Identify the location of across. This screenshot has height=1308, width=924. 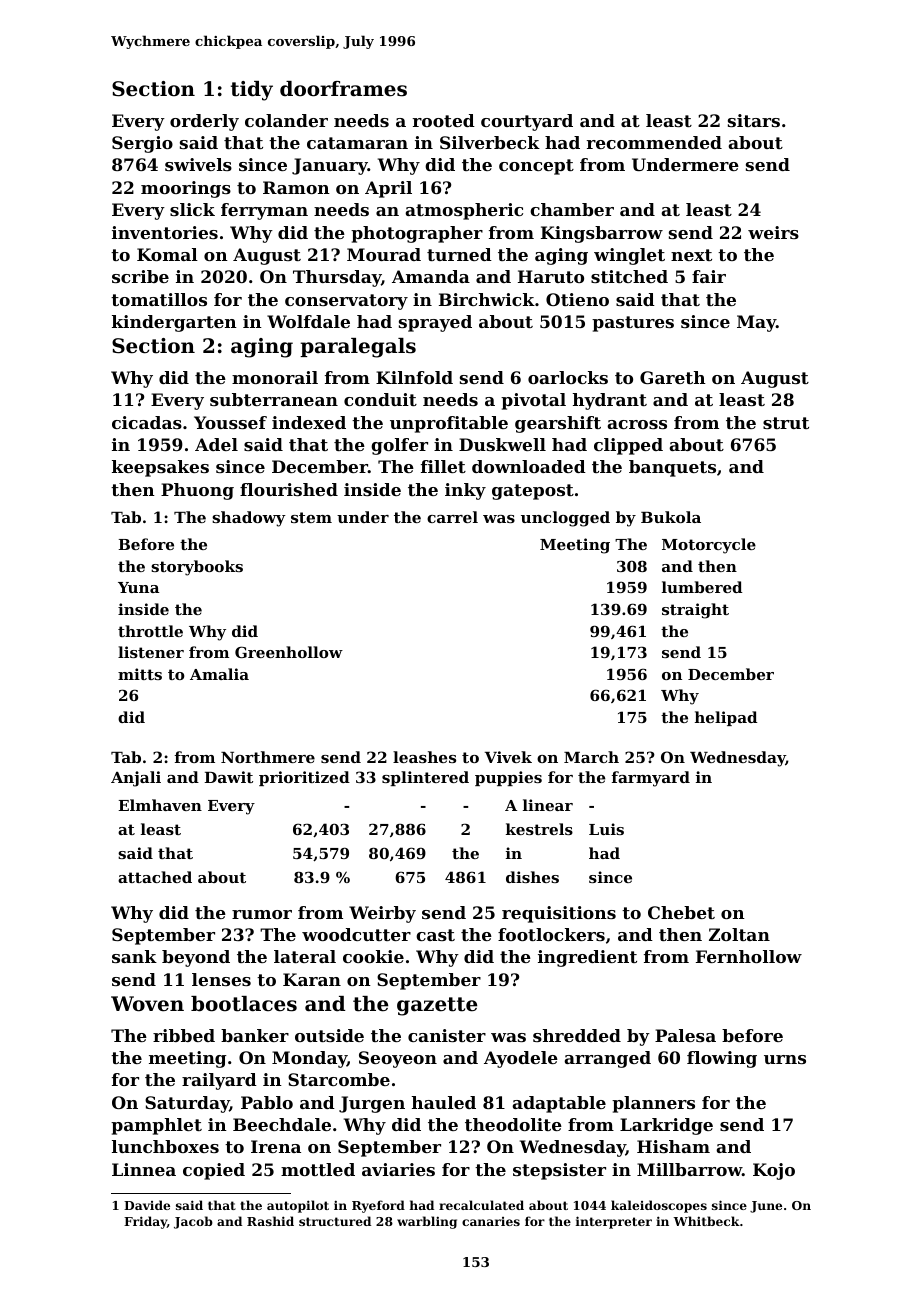
(637, 424).
